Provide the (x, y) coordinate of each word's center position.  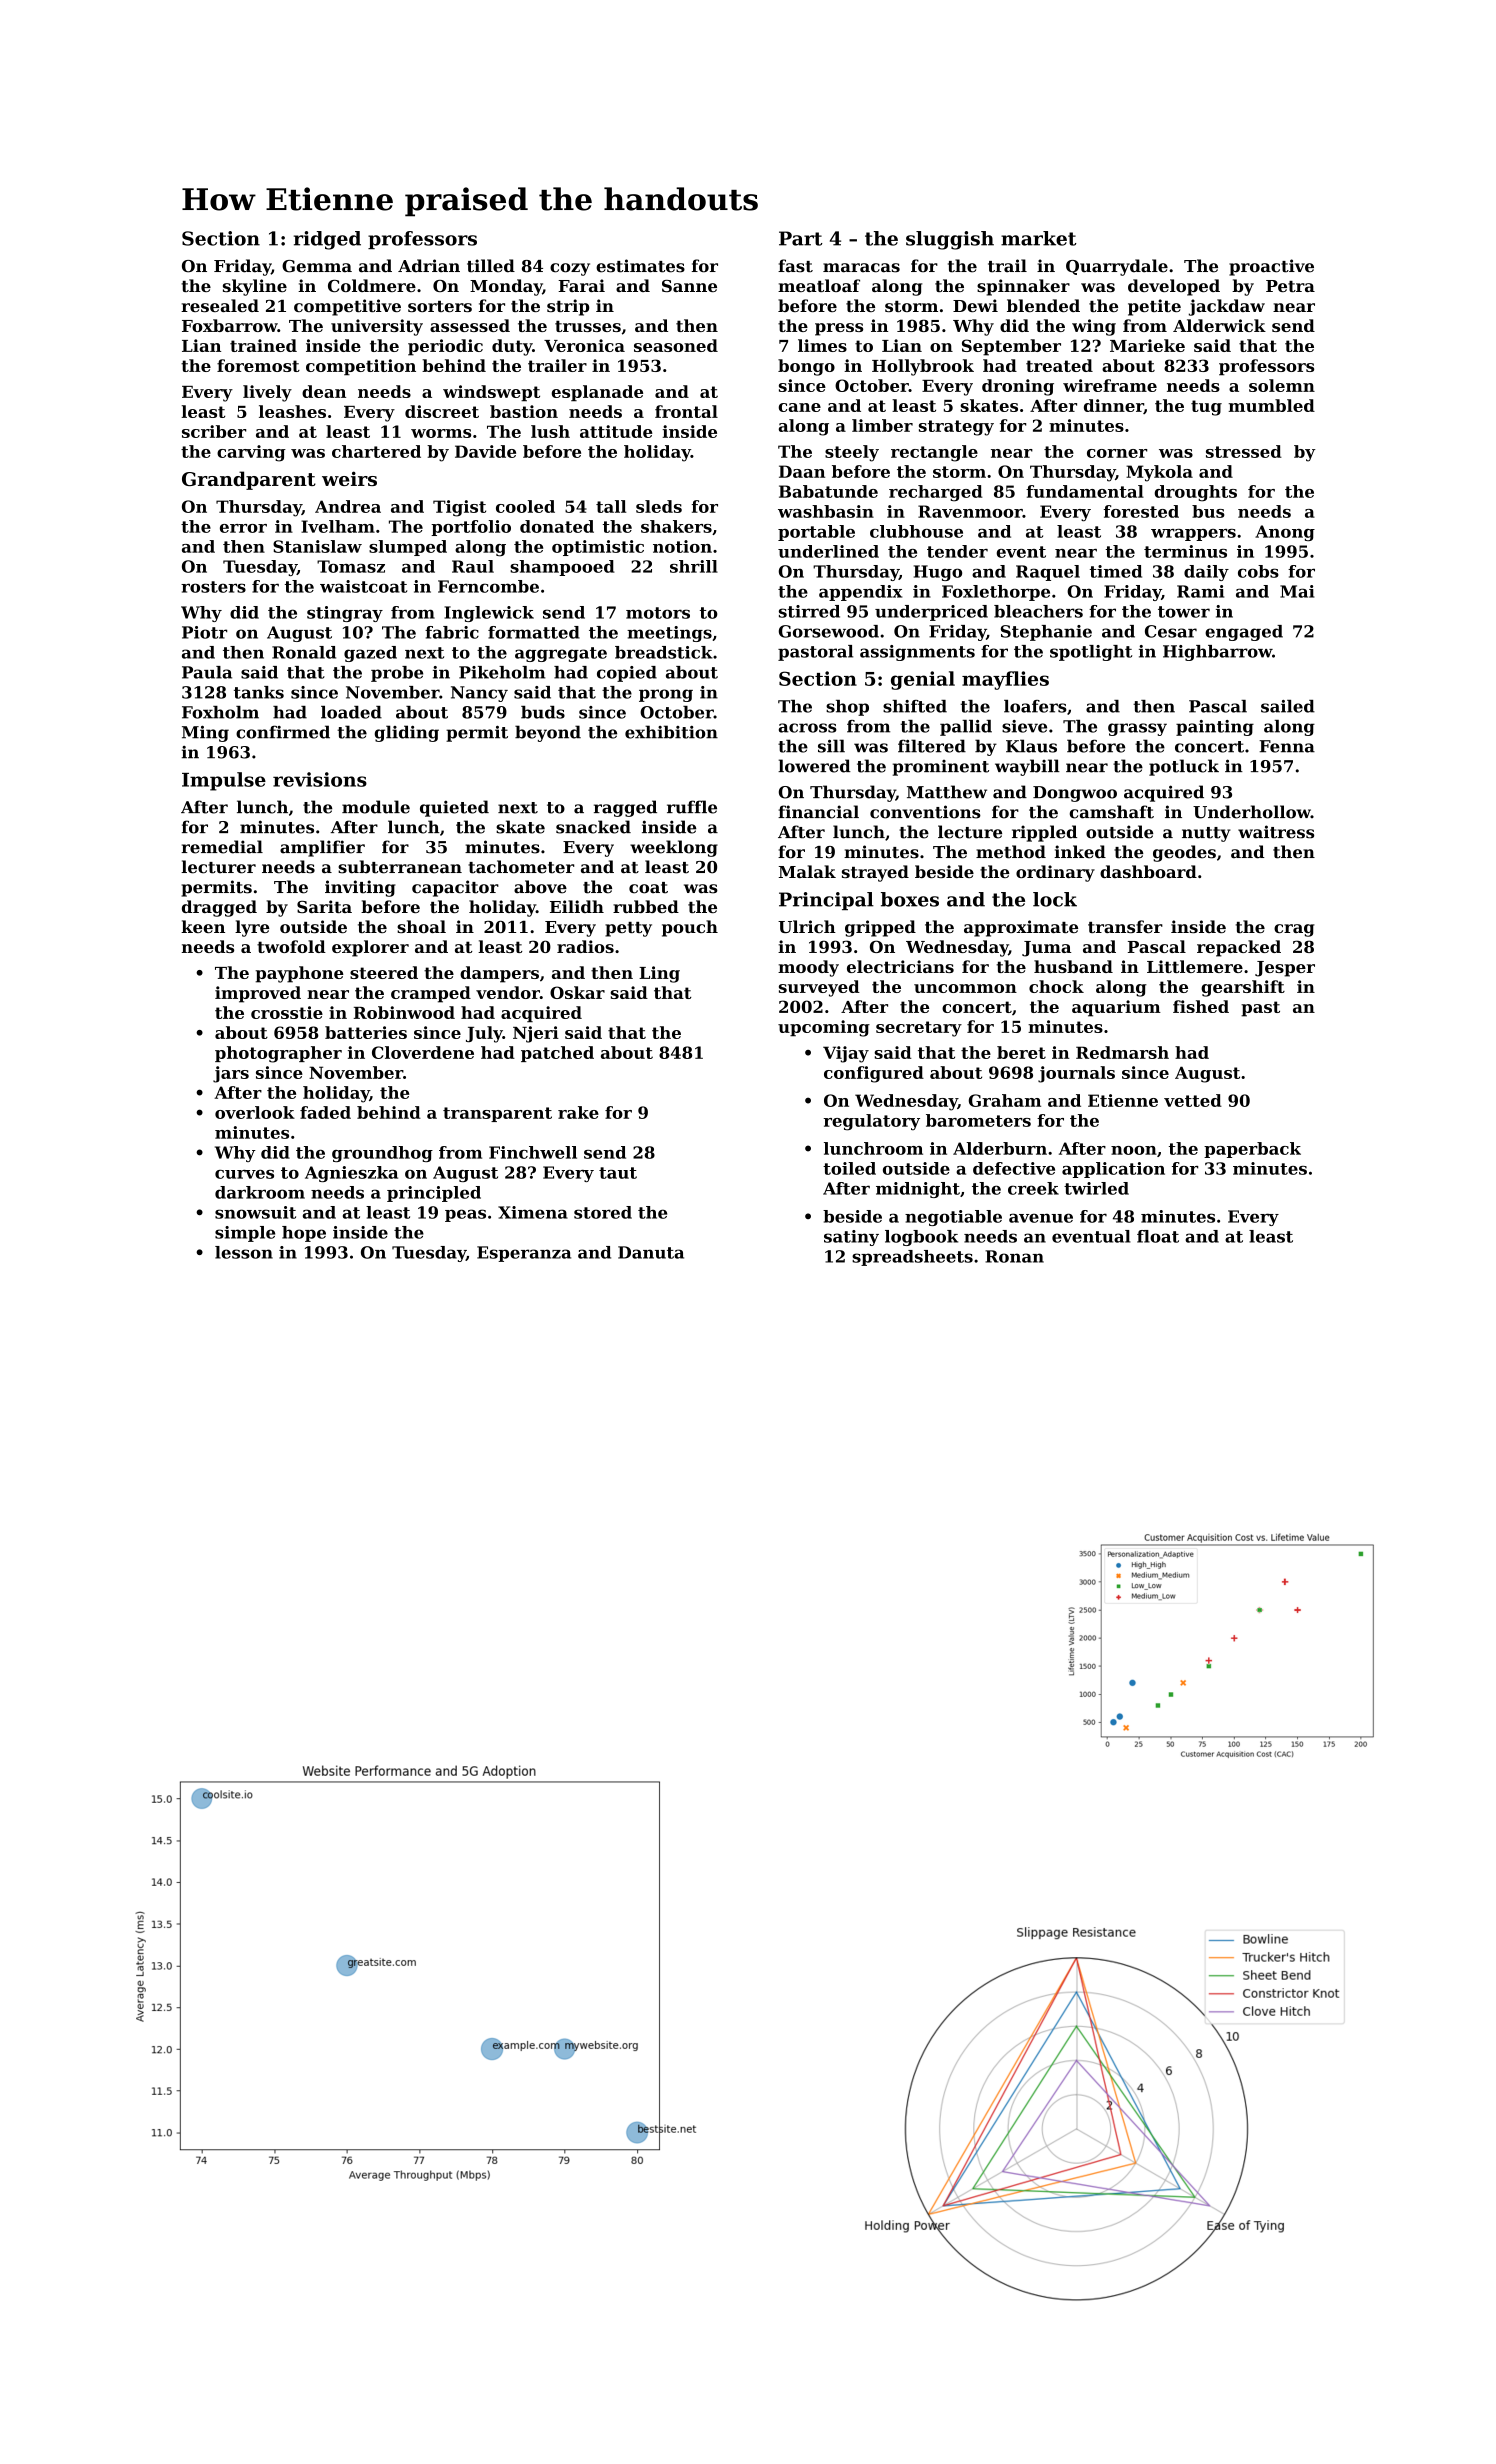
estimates (640, 266)
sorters (440, 306)
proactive (1271, 267)
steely (852, 453)
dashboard (1148, 871)
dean (324, 391)
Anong (1285, 533)
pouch (690, 928)
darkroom (260, 1192)
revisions (320, 779)
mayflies (1005, 680)
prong (666, 695)
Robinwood (404, 1012)
